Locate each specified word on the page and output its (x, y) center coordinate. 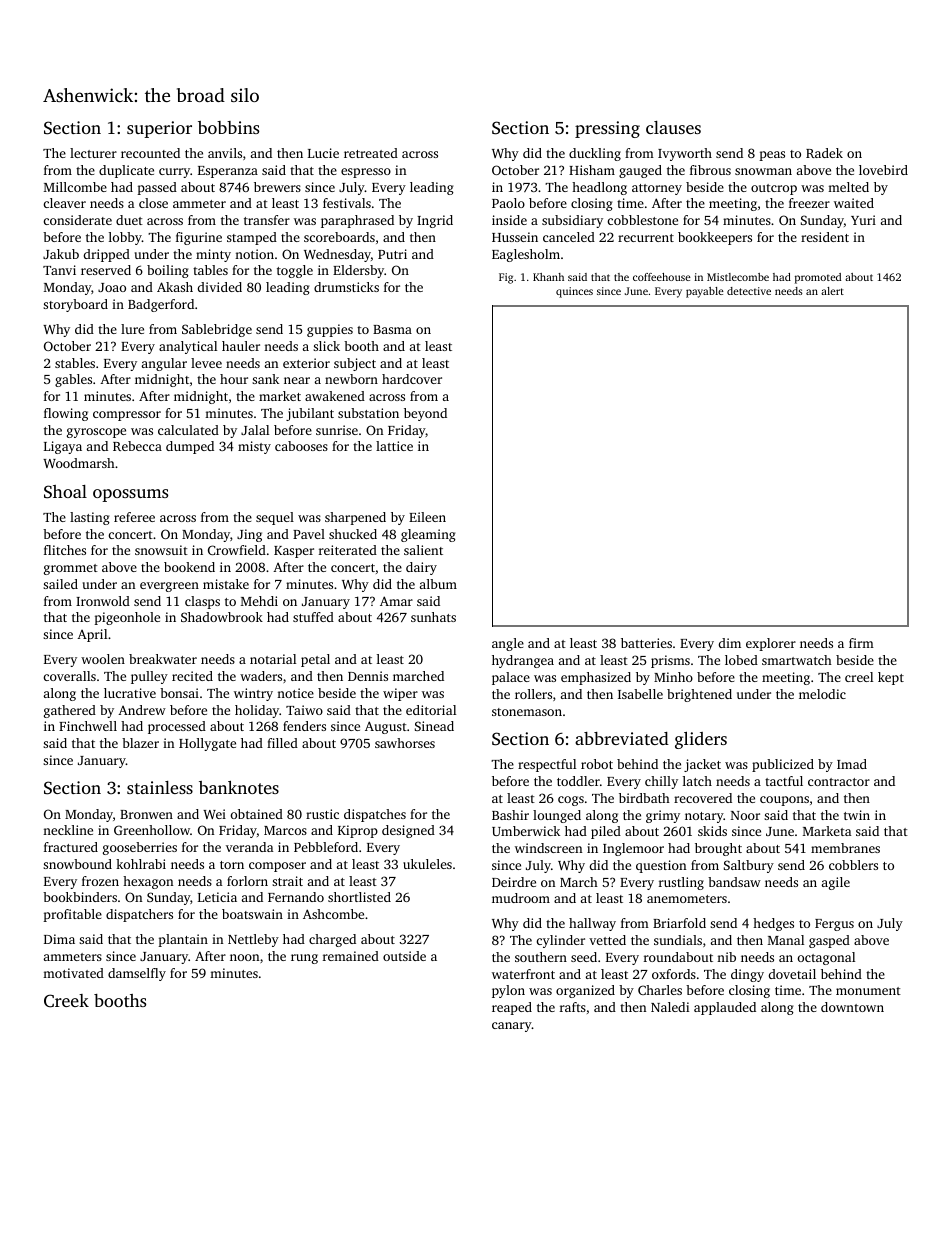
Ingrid (435, 221)
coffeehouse (662, 277)
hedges (773, 924)
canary (512, 1027)
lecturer (93, 153)
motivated (73, 973)
